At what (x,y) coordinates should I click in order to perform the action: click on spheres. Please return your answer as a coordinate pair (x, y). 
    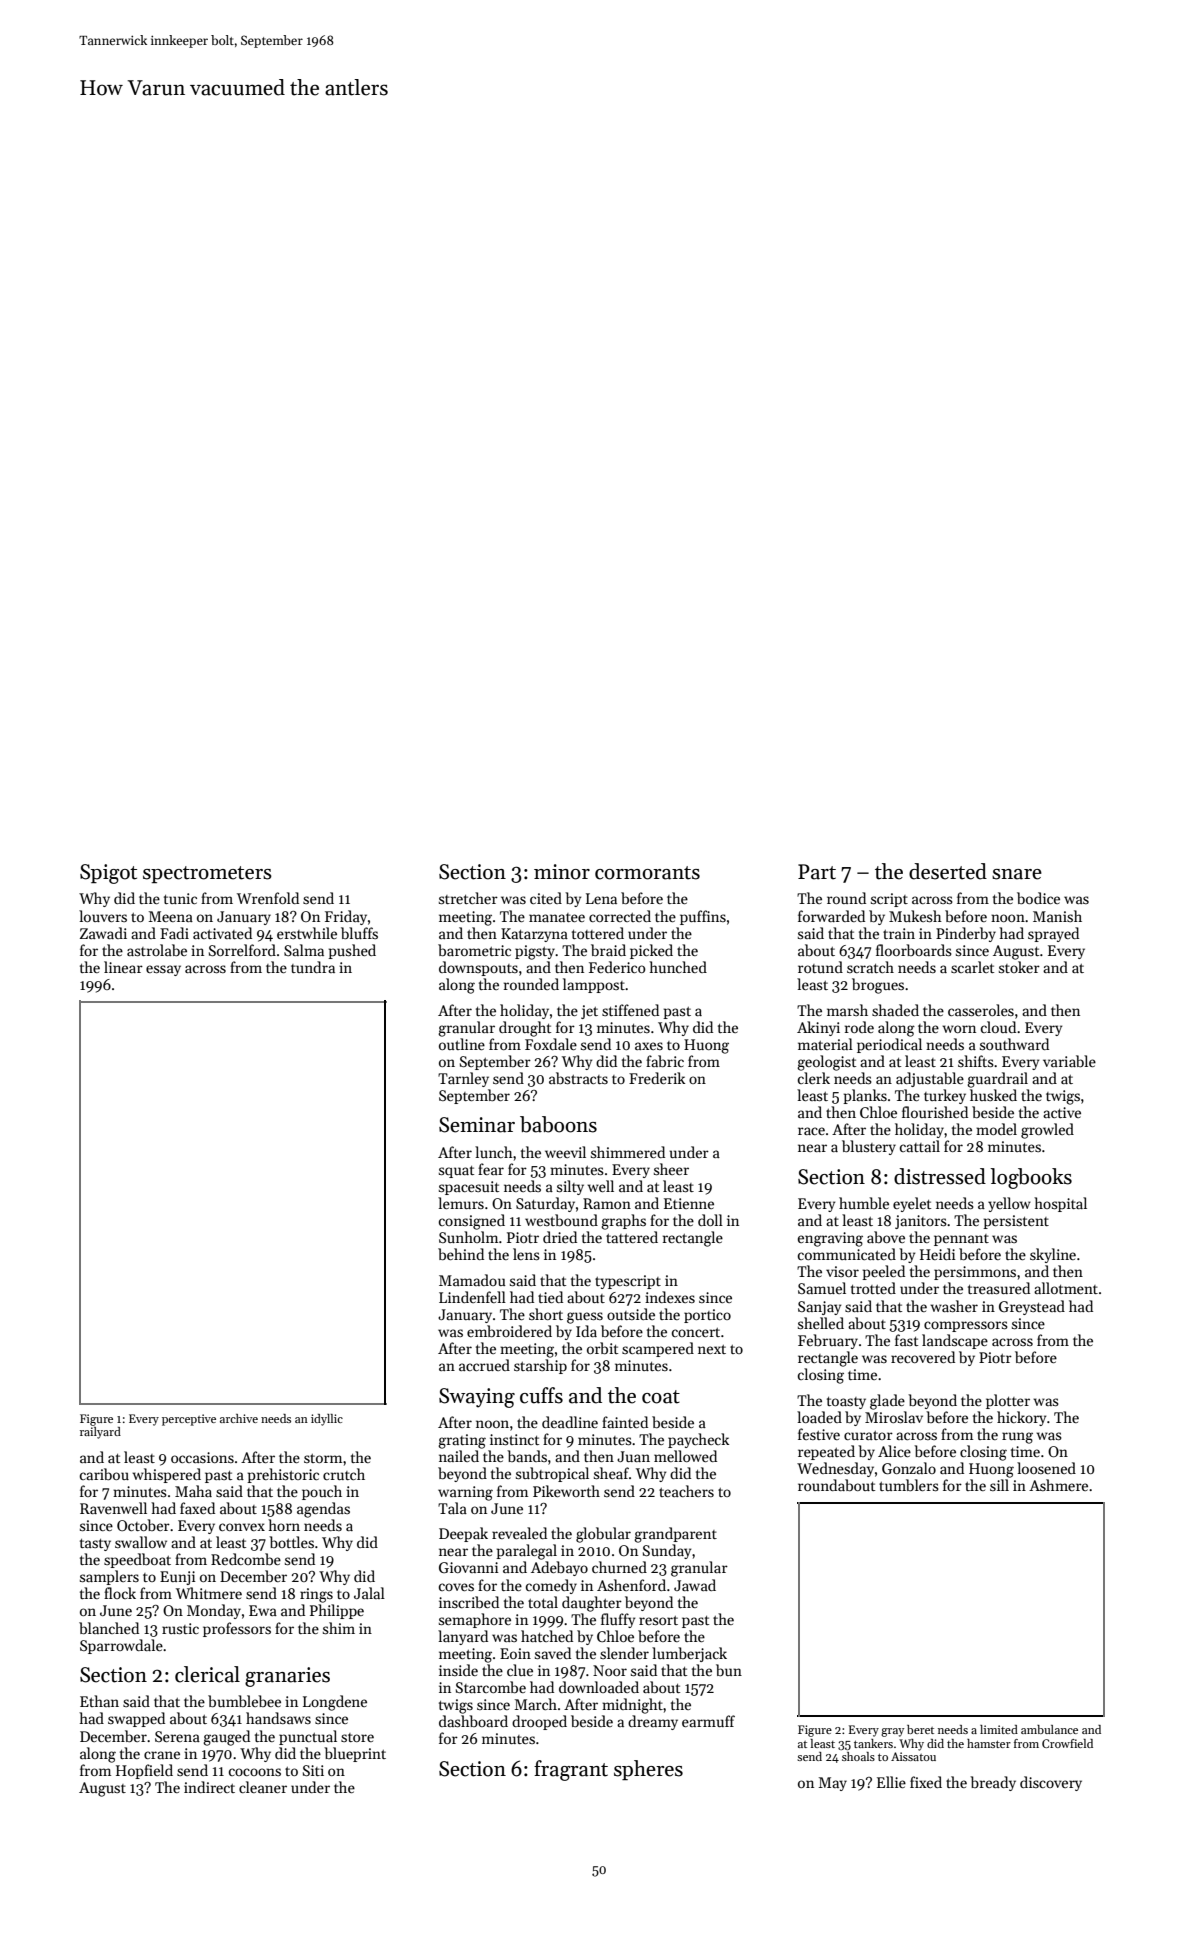
    Looking at the image, I should click on (648, 1770).
